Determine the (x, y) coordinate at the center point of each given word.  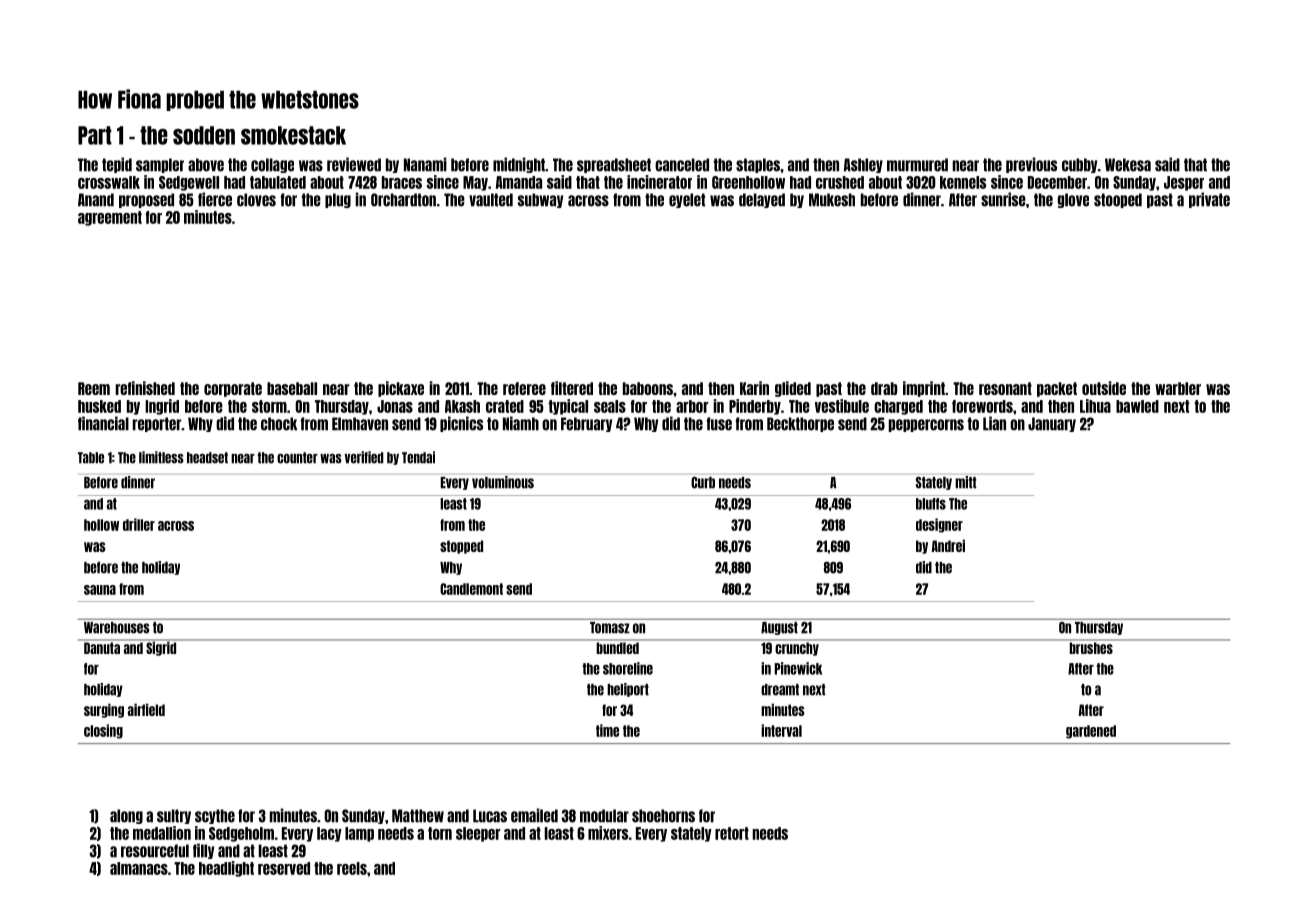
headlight (226, 869)
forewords (982, 406)
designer (939, 525)
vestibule (842, 406)
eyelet (687, 200)
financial (103, 423)
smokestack (293, 135)
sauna (100, 590)
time (607, 730)
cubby (1079, 165)
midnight (519, 165)
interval (781, 730)
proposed (146, 200)
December (1057, 182)
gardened (1091, 732)
